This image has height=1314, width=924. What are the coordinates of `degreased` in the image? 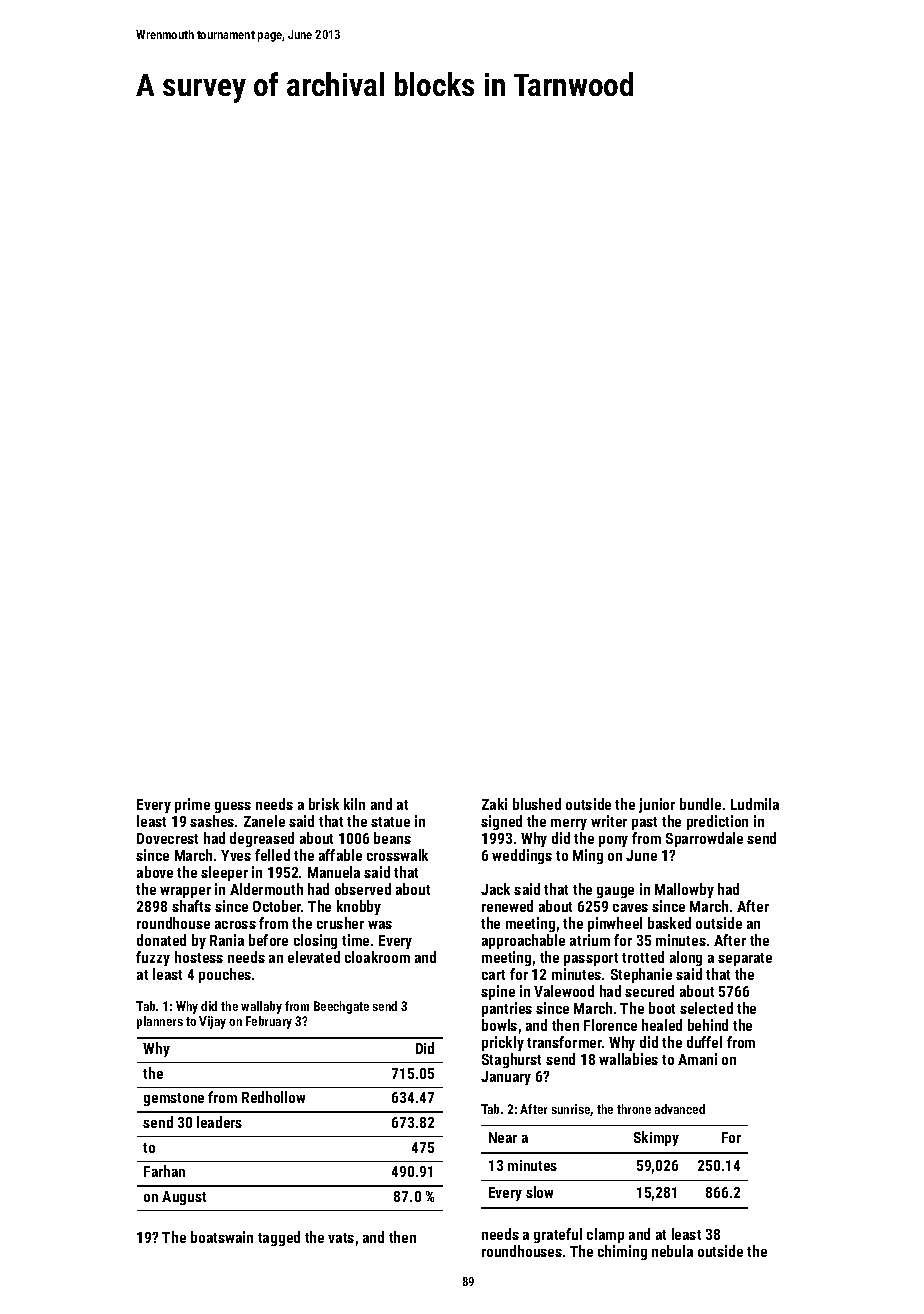 It's located at (262, 839).
